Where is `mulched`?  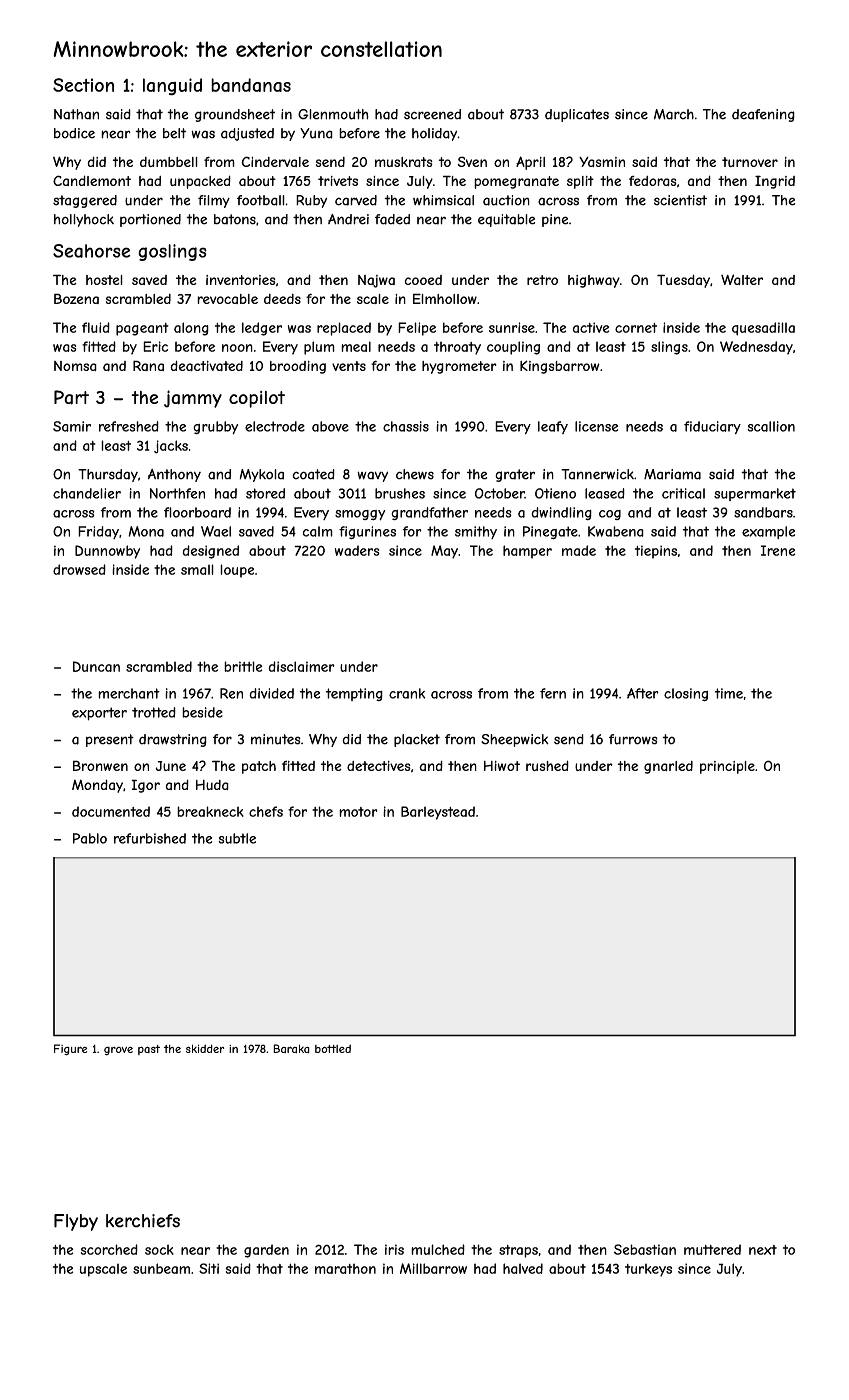
mulched is located at coordinates (438, 1249).
